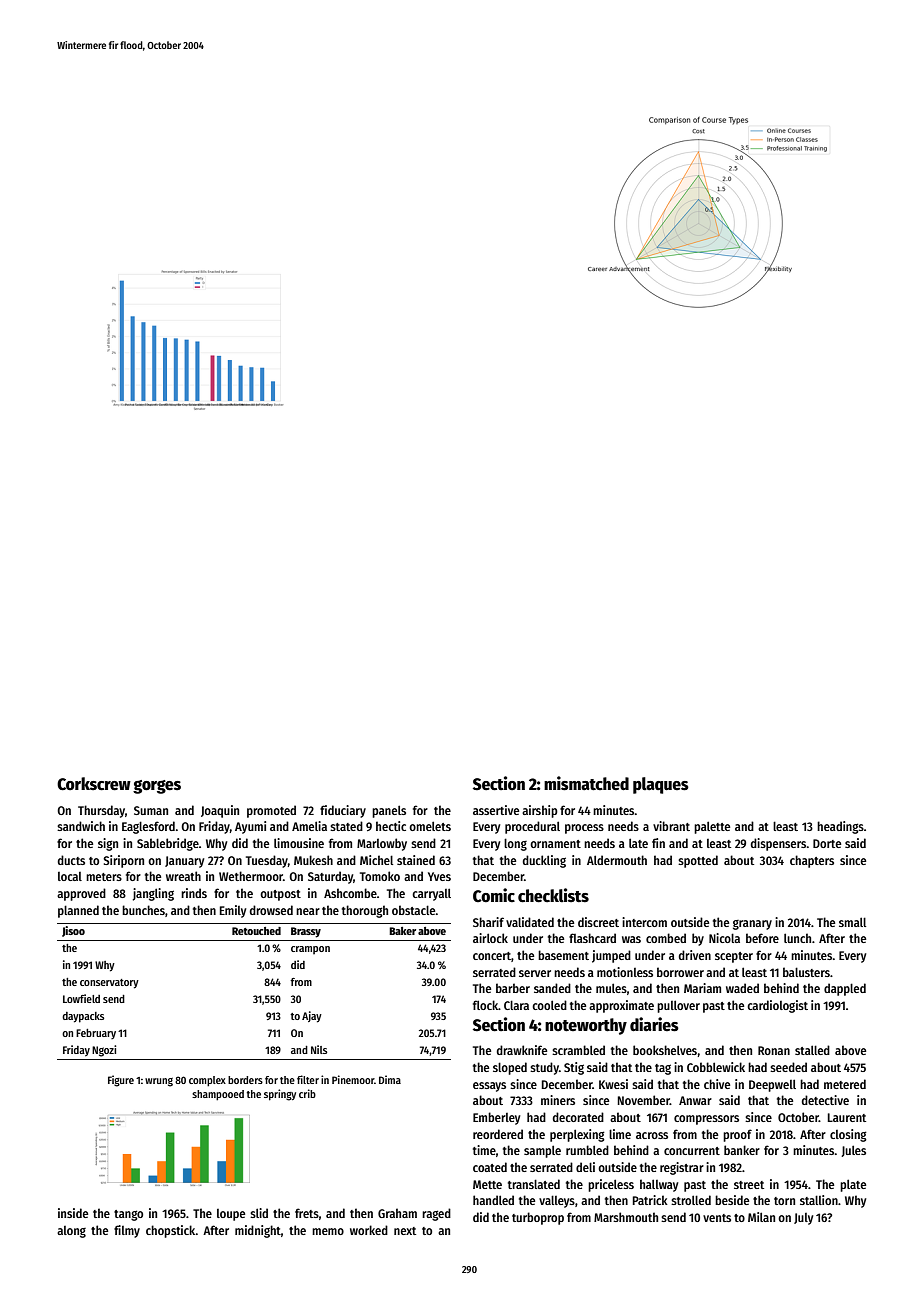 The image size is (924, 1308). Describe the element at coordinates (218, 1095) in the page. I see `shampooed` at that location.
